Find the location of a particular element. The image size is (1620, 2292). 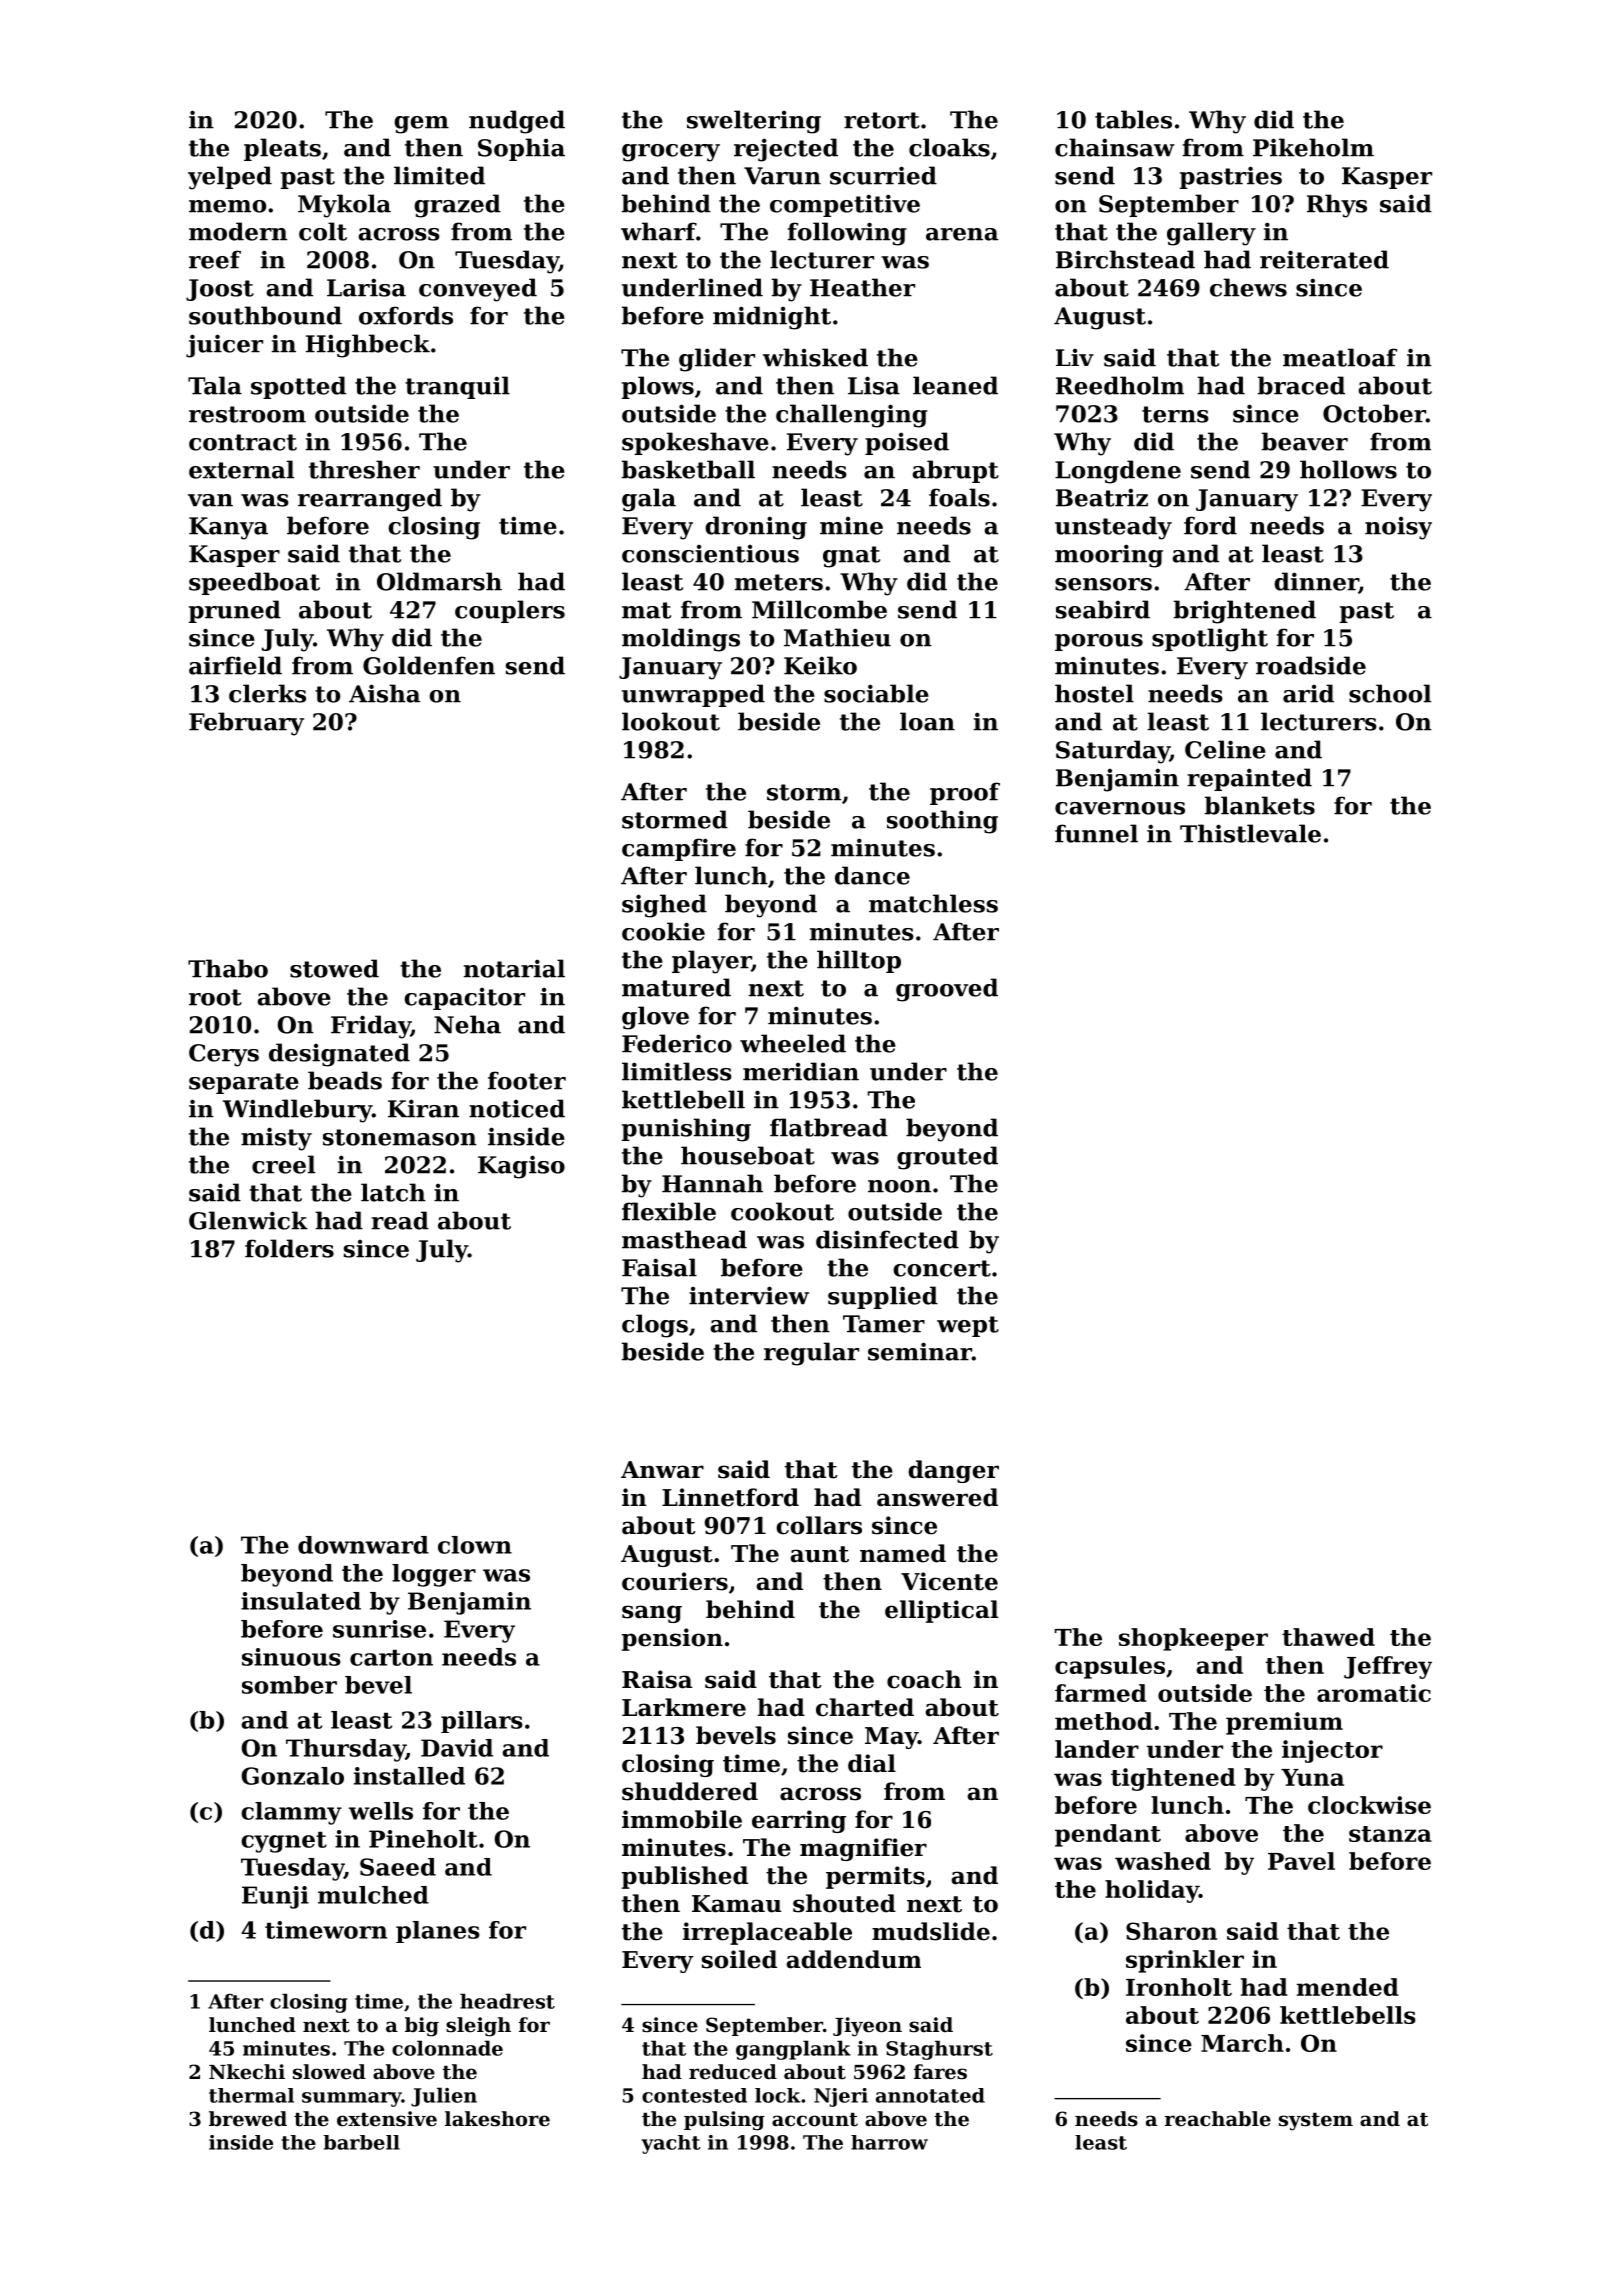

grazed is located at coordinates (457, 206).
